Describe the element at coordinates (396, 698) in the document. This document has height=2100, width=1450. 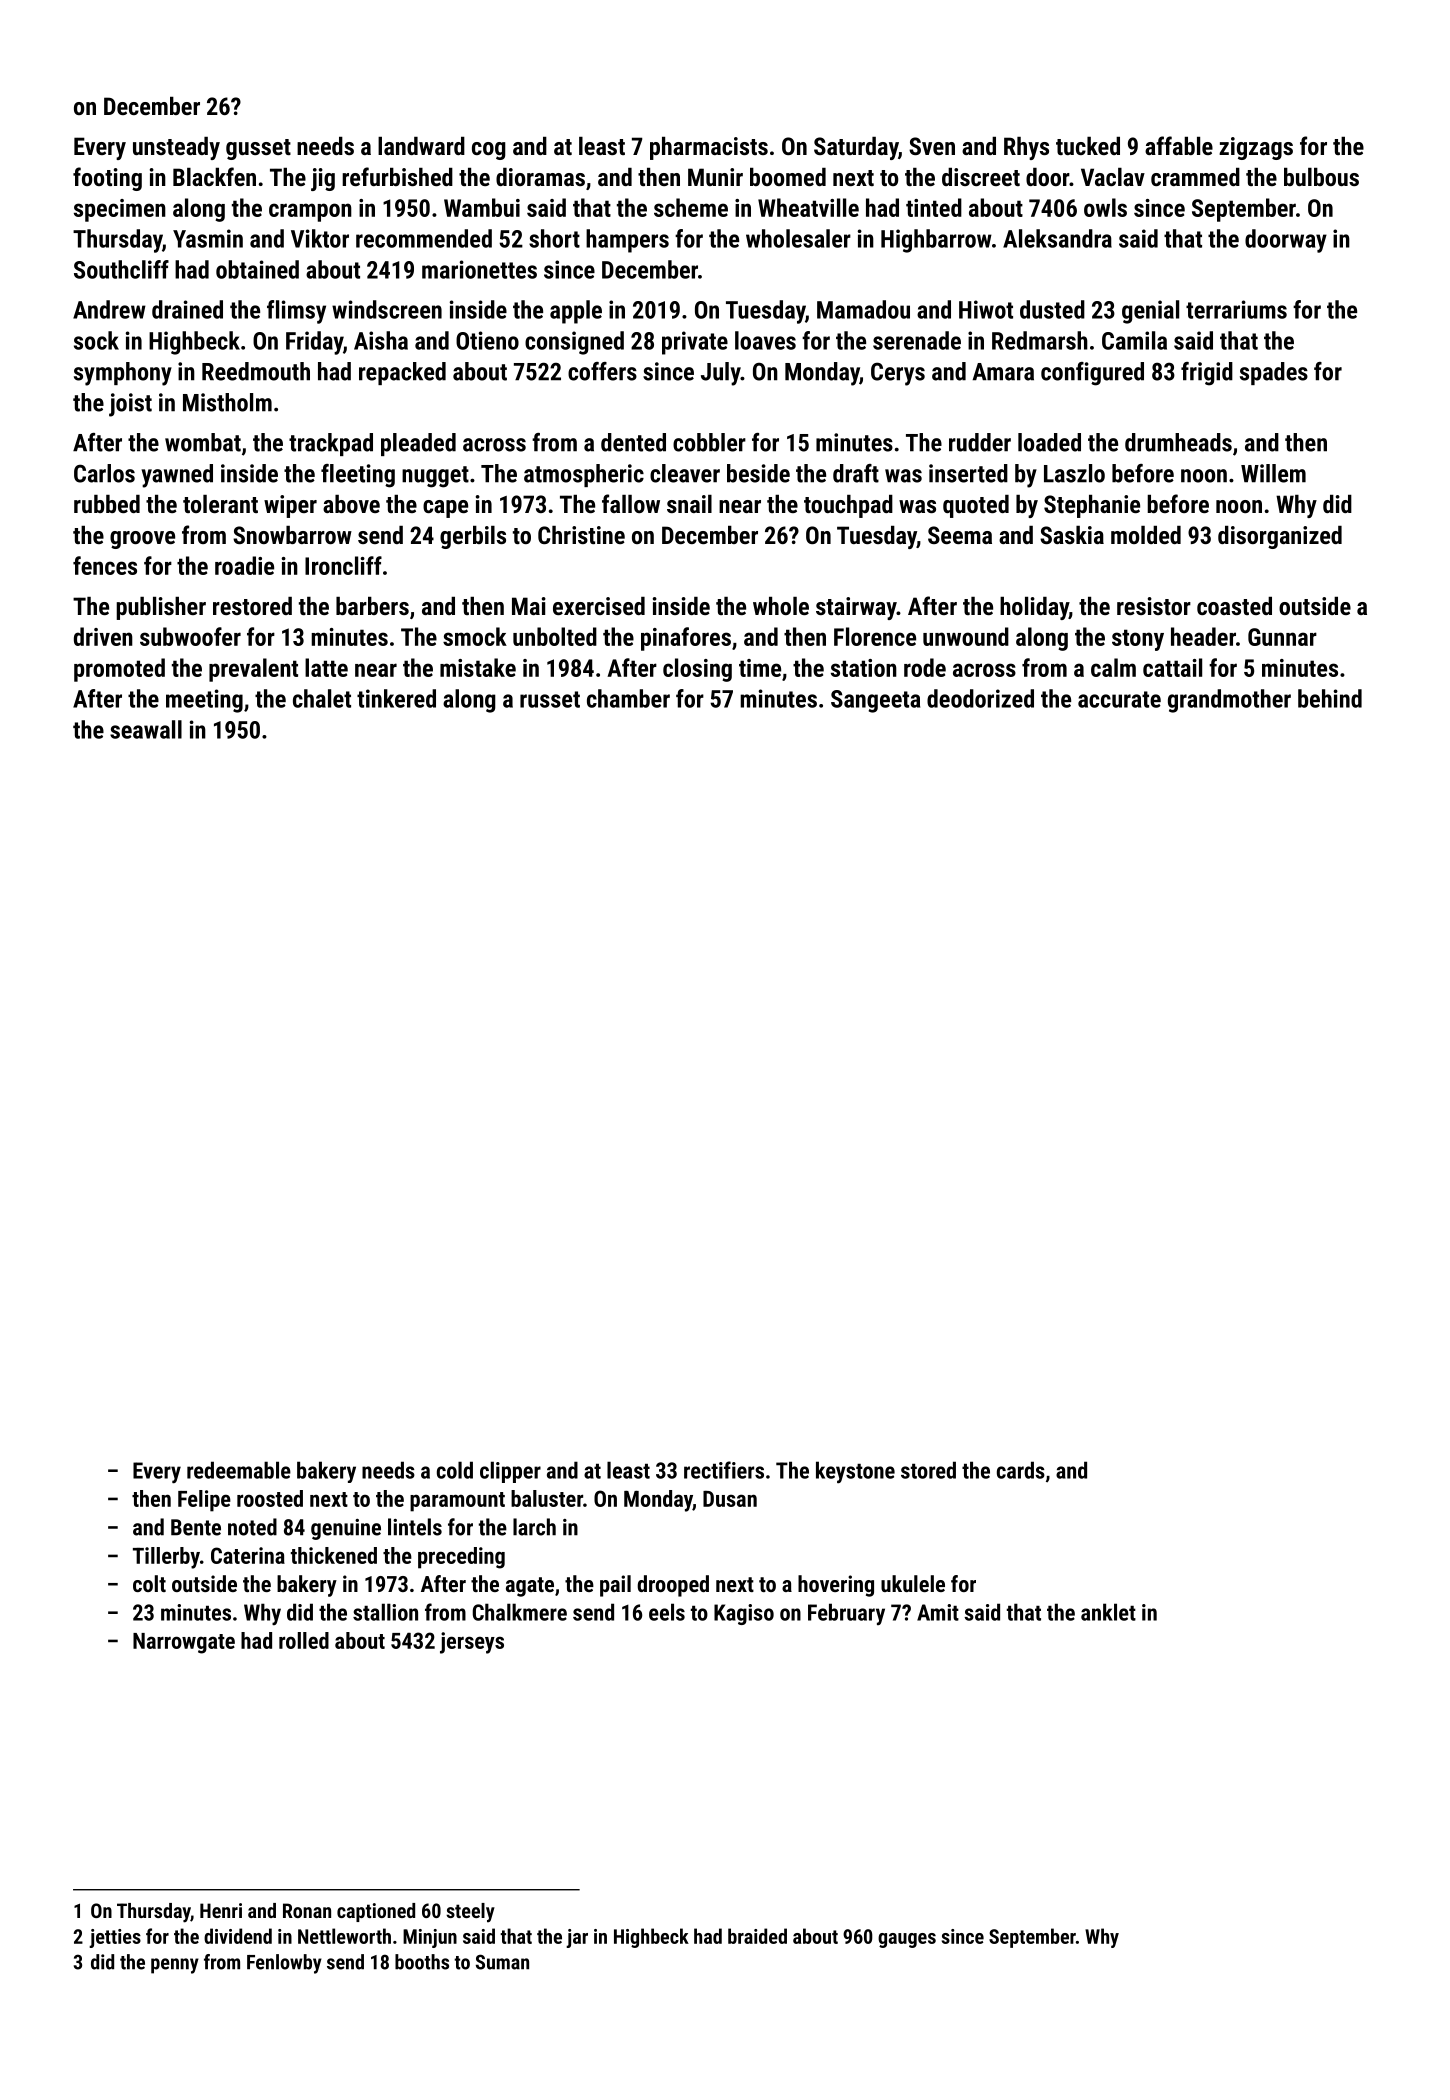
I see `tinkered` at that location.
